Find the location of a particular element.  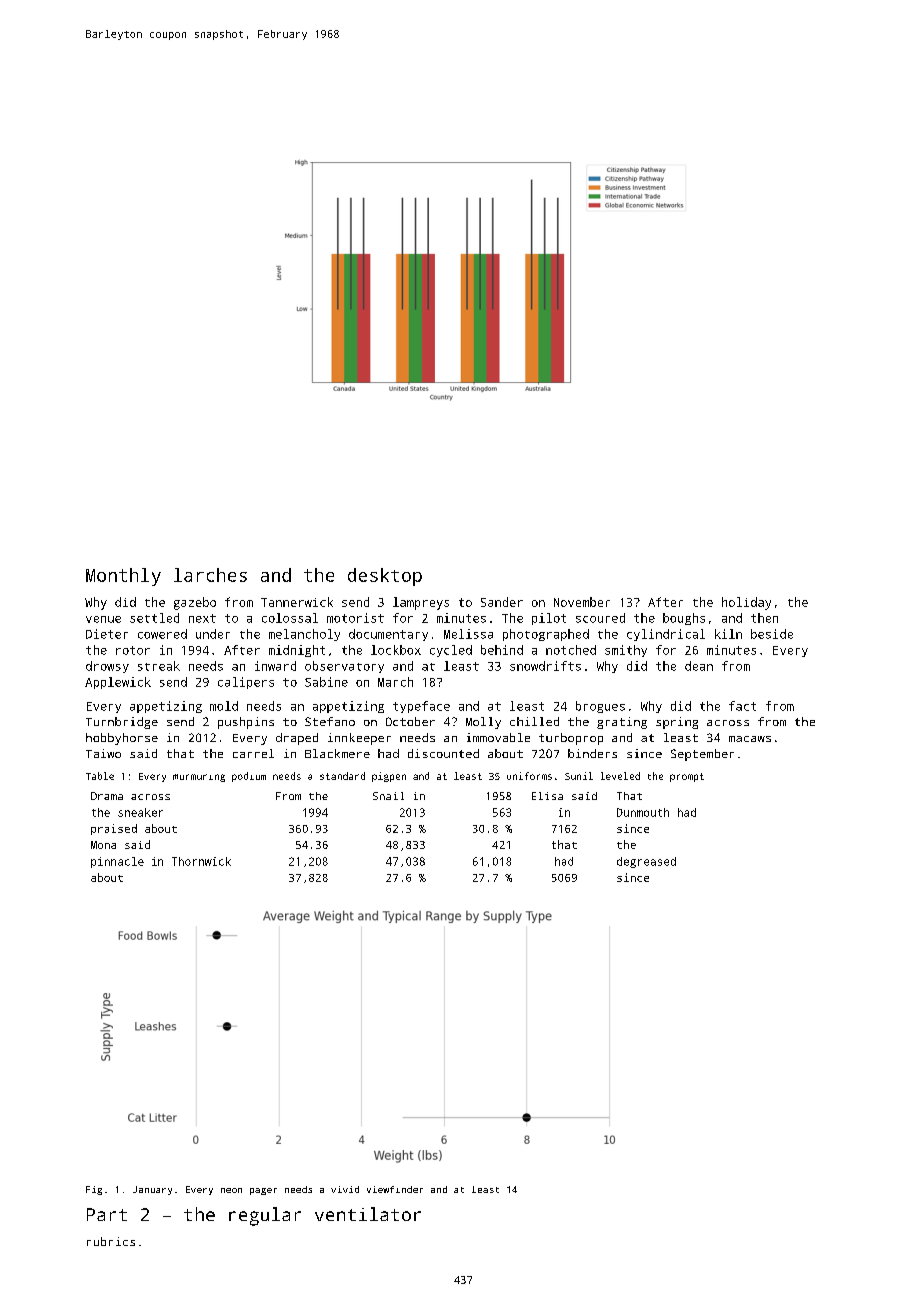

Dunmouth is located at coordinates (643, 812).
